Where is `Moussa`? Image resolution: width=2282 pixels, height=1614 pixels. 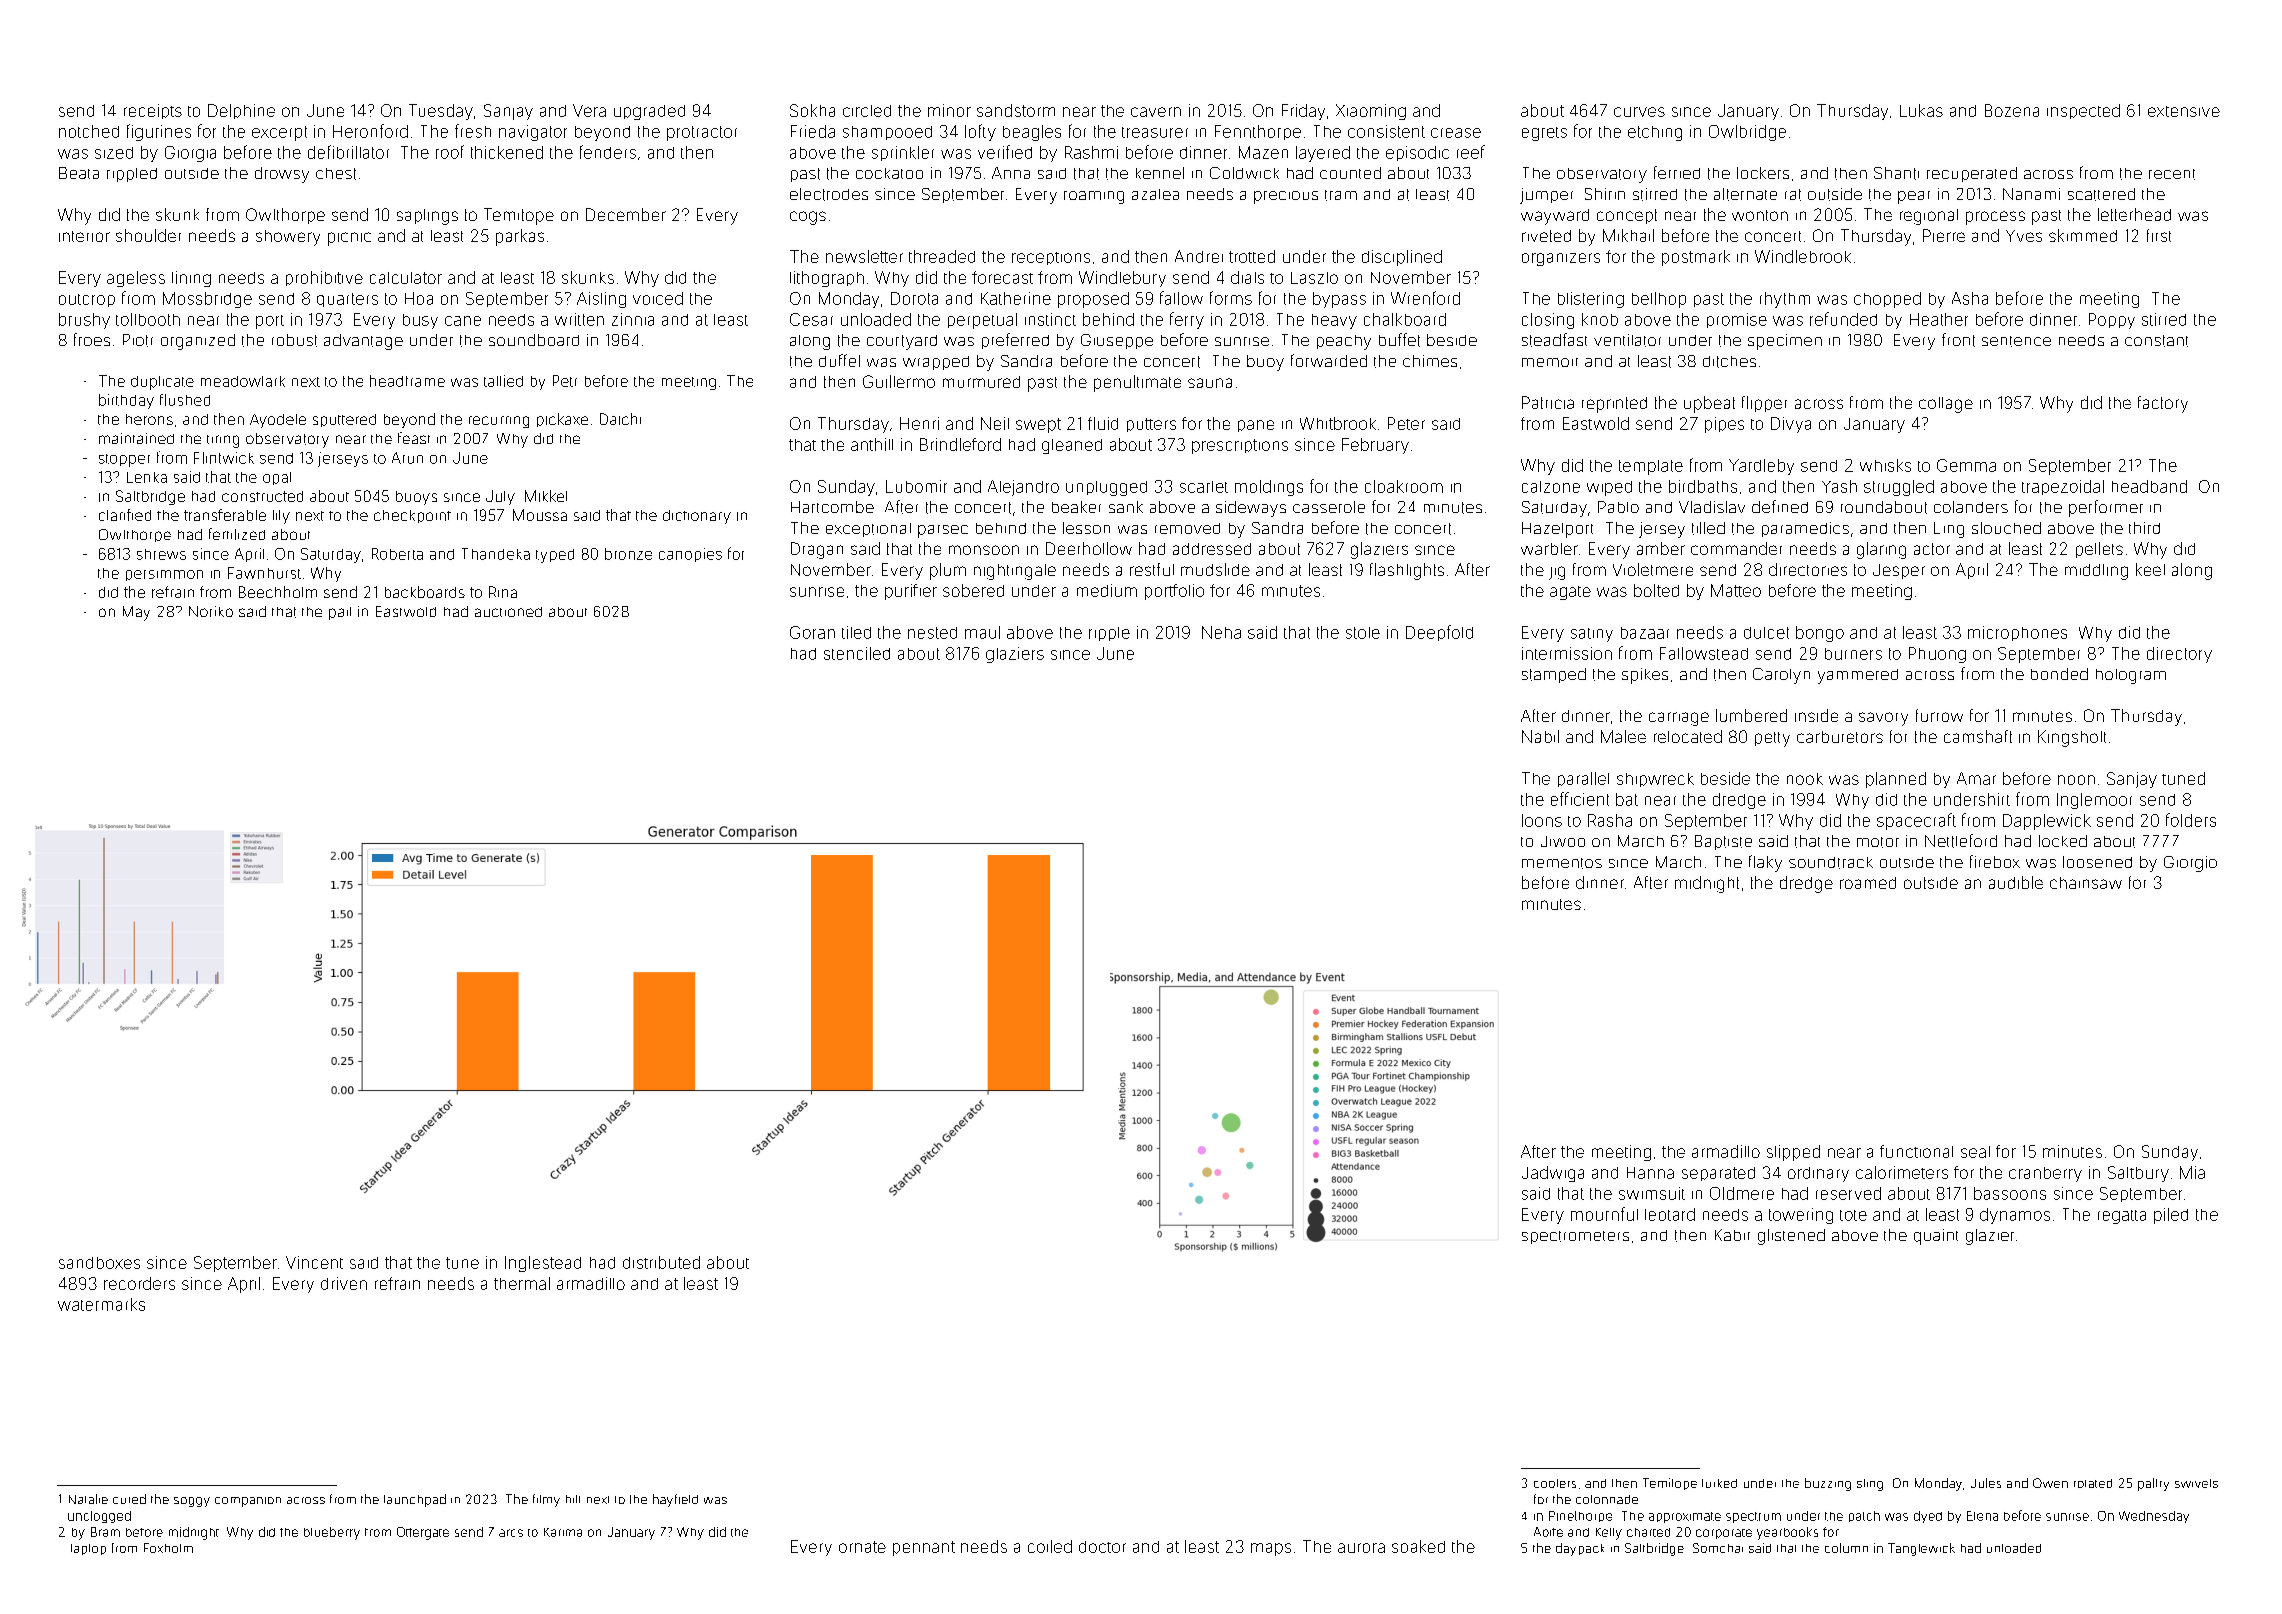
Moussa is located at coordinates (540, 515).
